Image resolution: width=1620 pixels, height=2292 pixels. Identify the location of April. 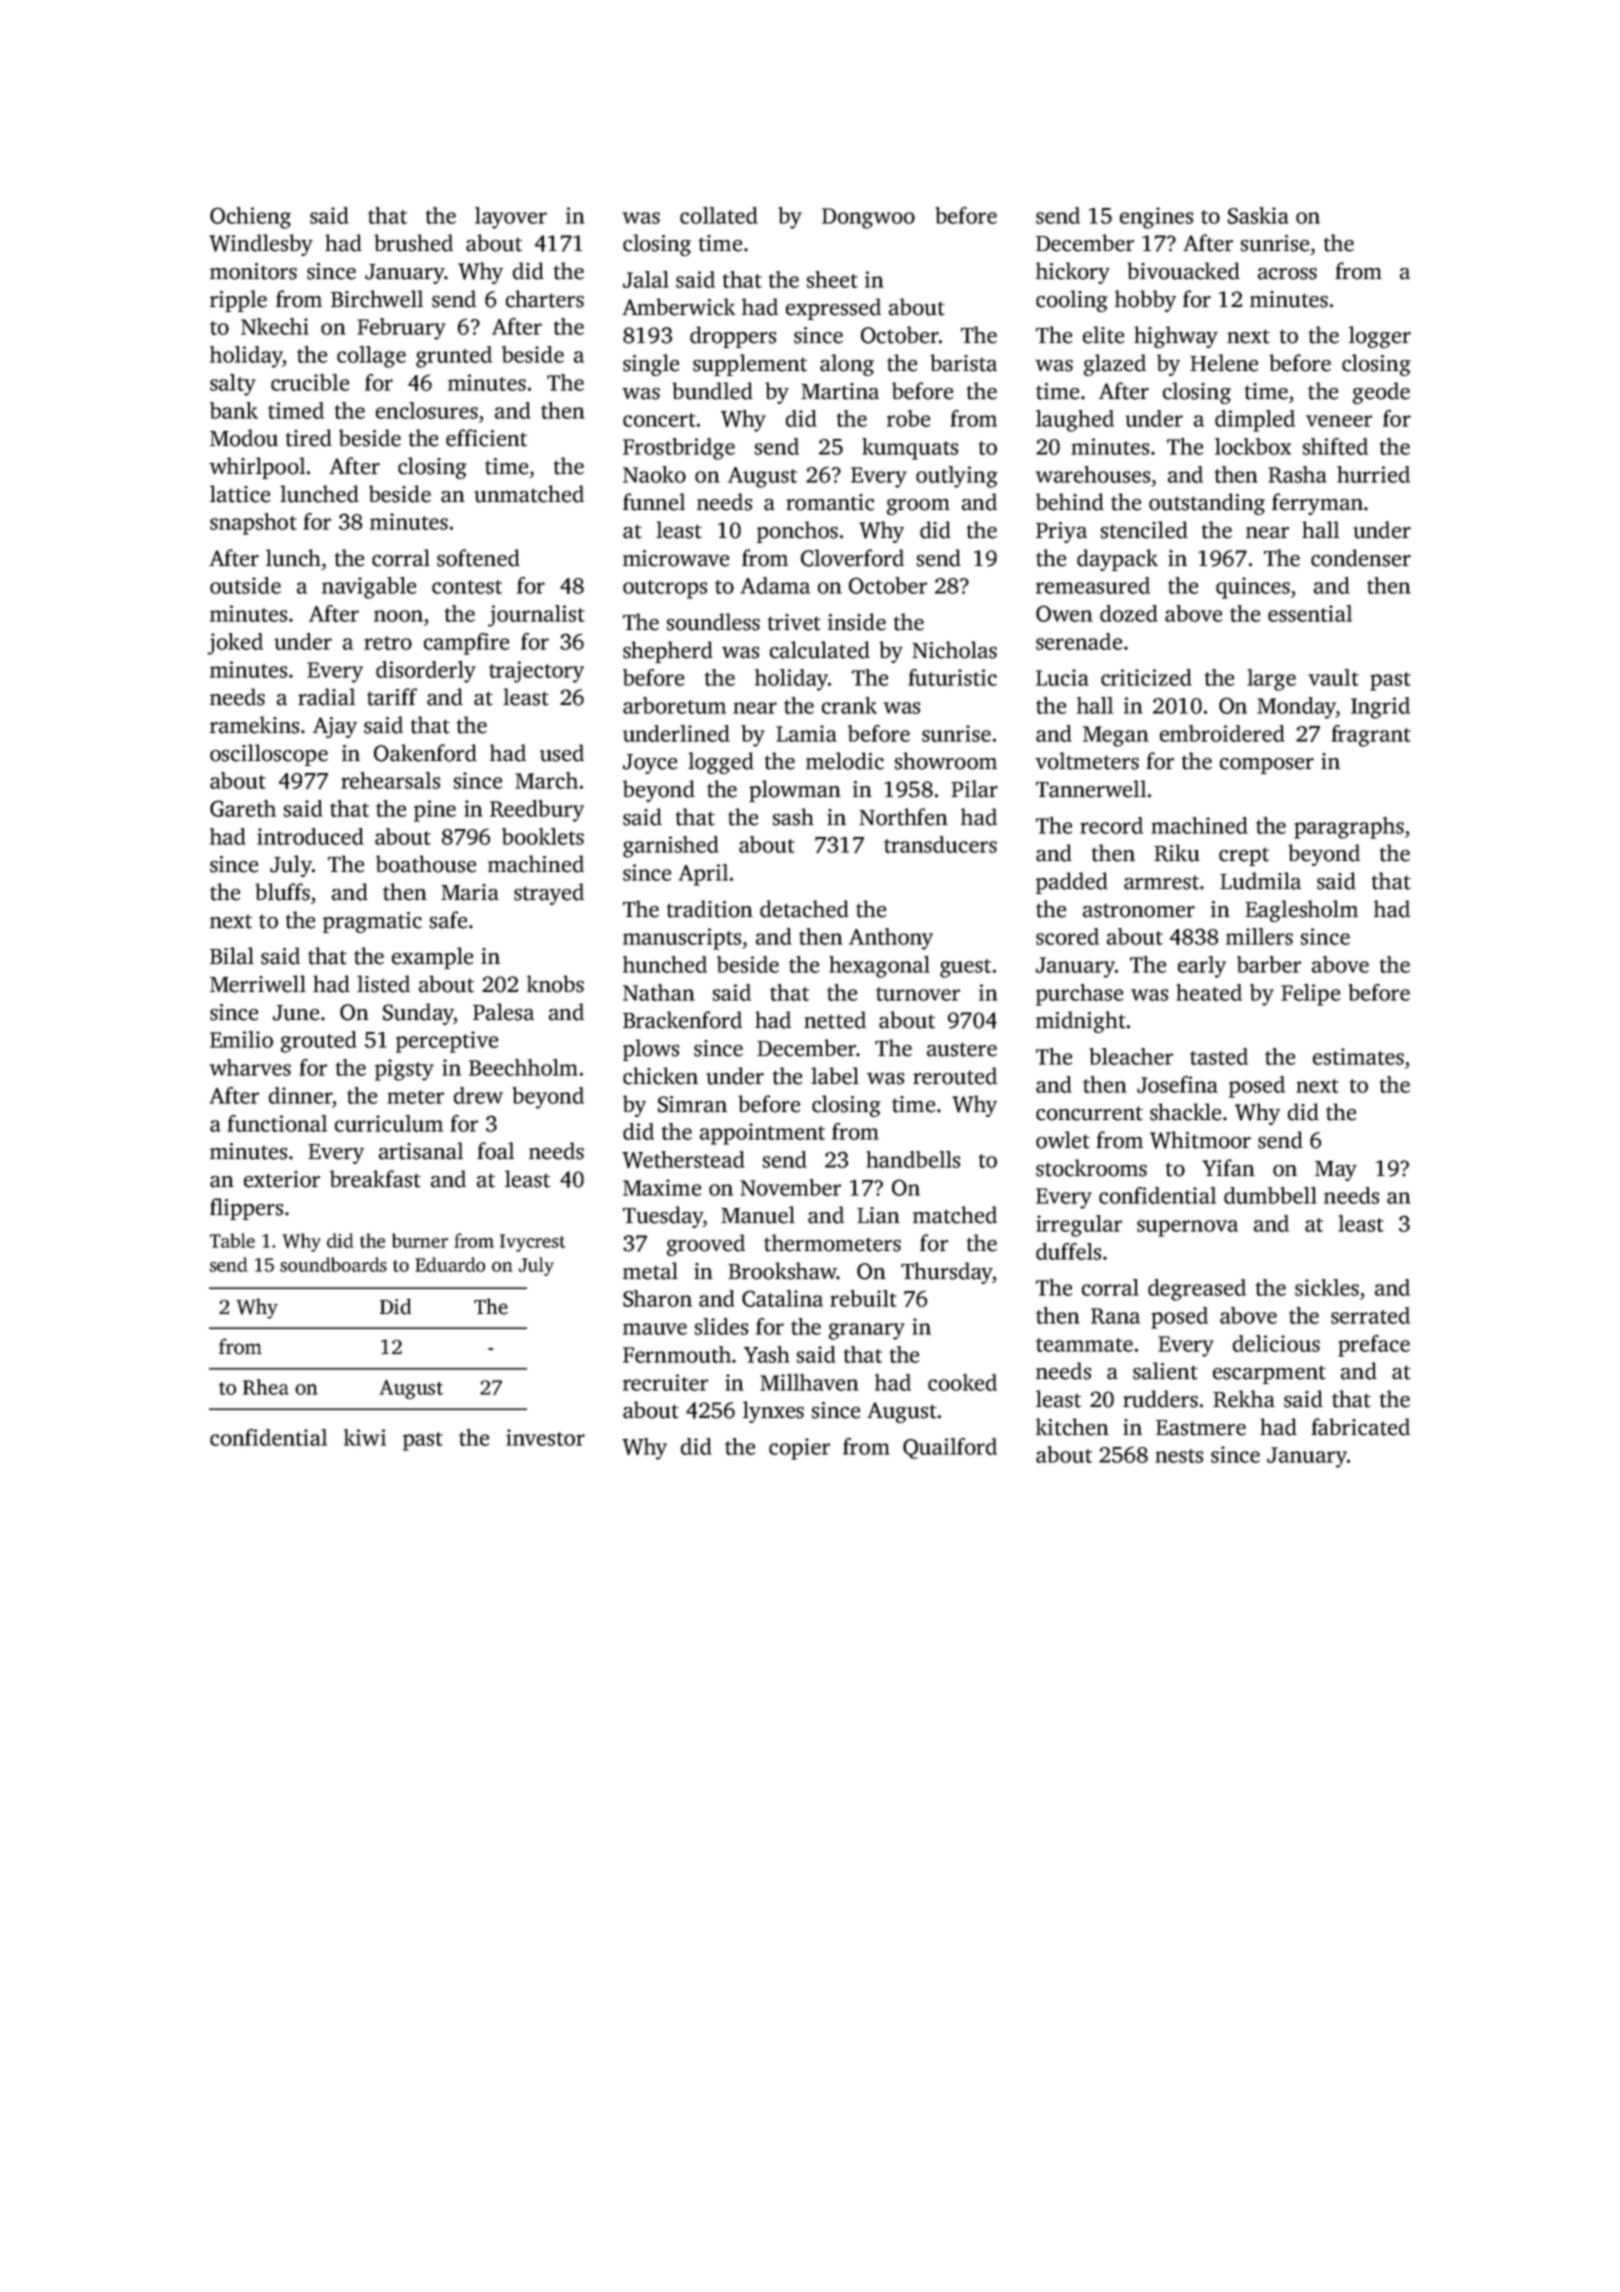
(703, 875).
